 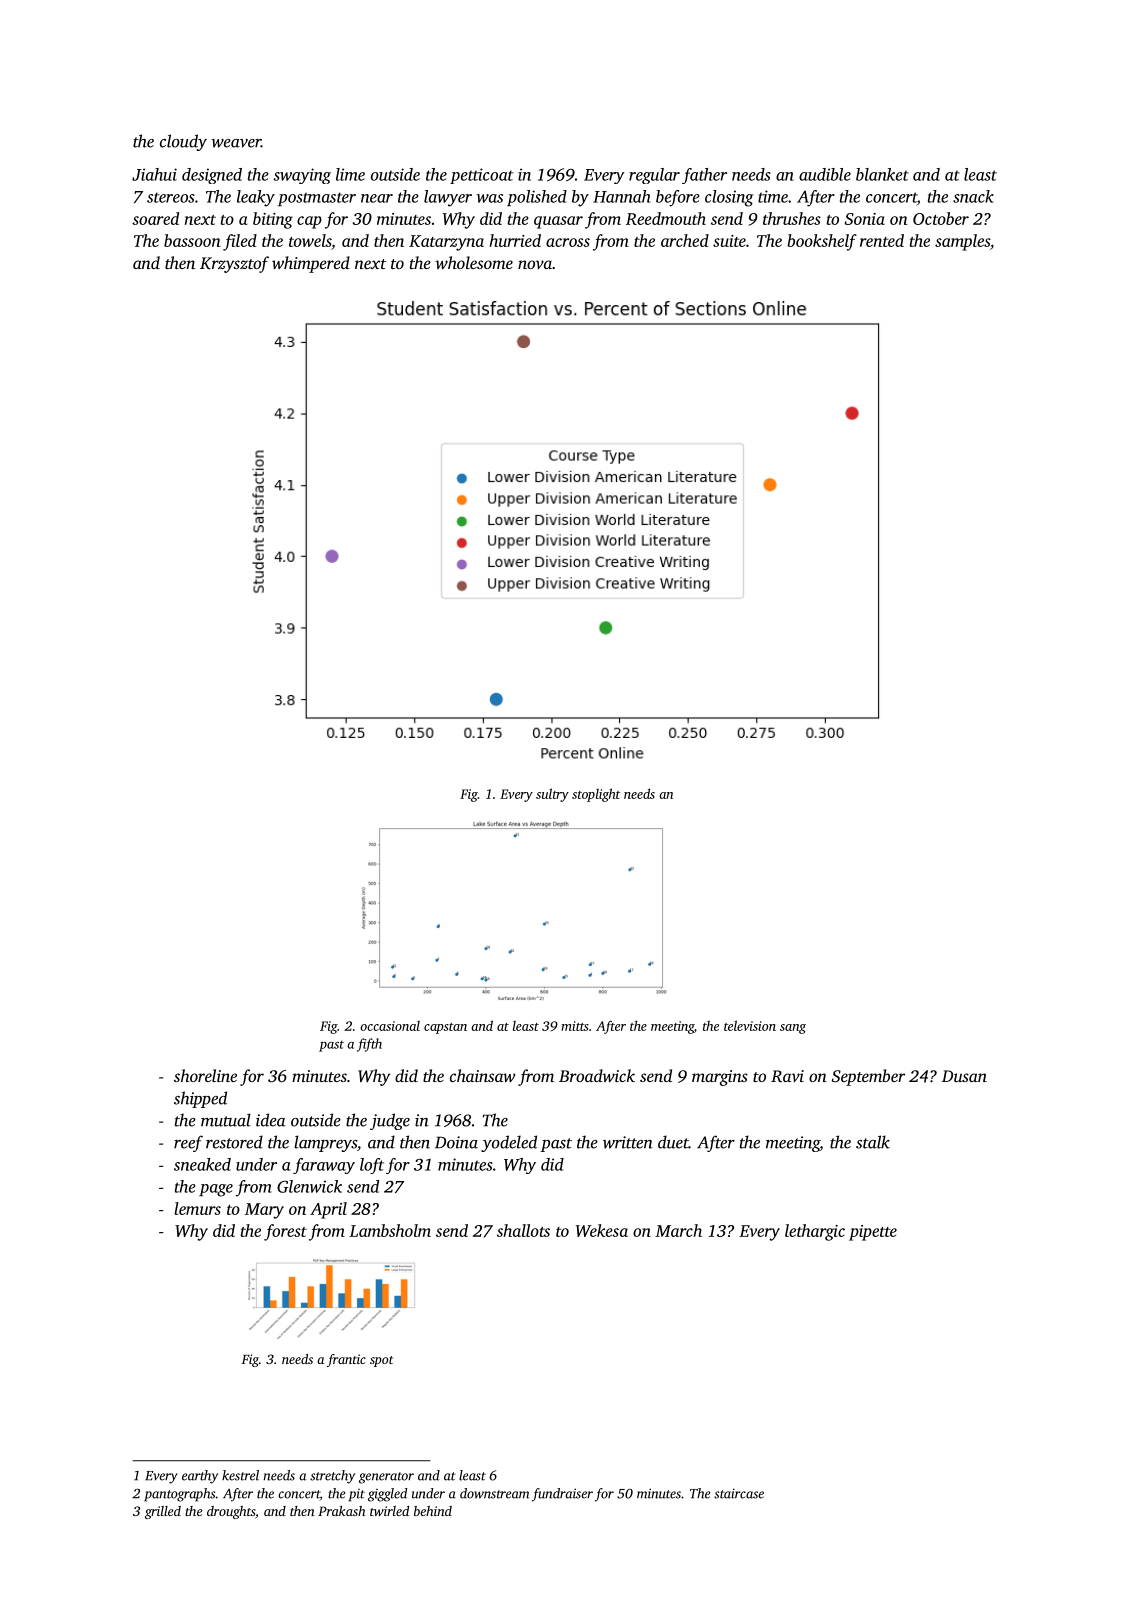 What do you see at coordinates (205, 1075) in the page?
I see `shoreline` at bounding box center [205, 1075].
